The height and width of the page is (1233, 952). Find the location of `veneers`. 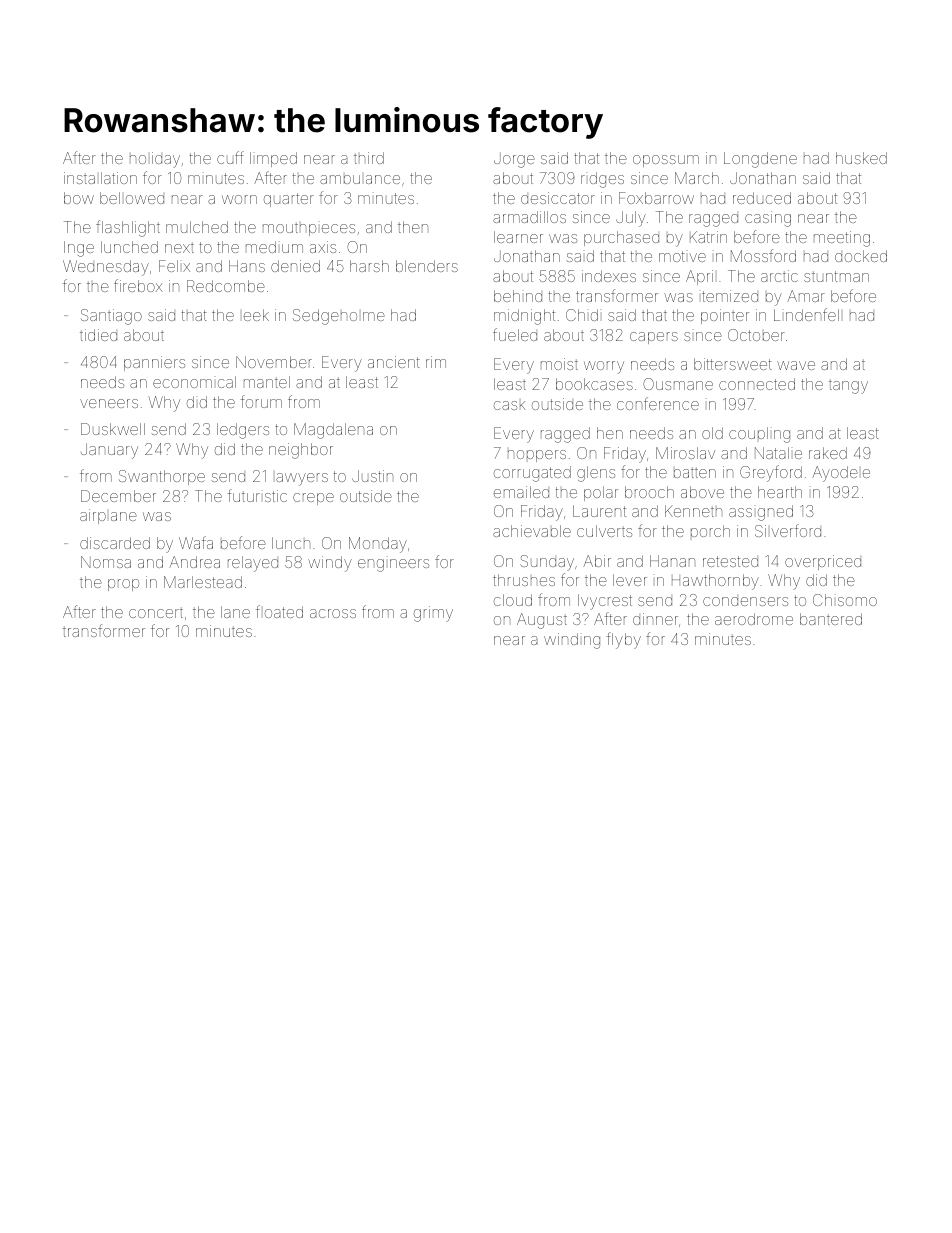

veneers is located at coordinates (109, 403).
